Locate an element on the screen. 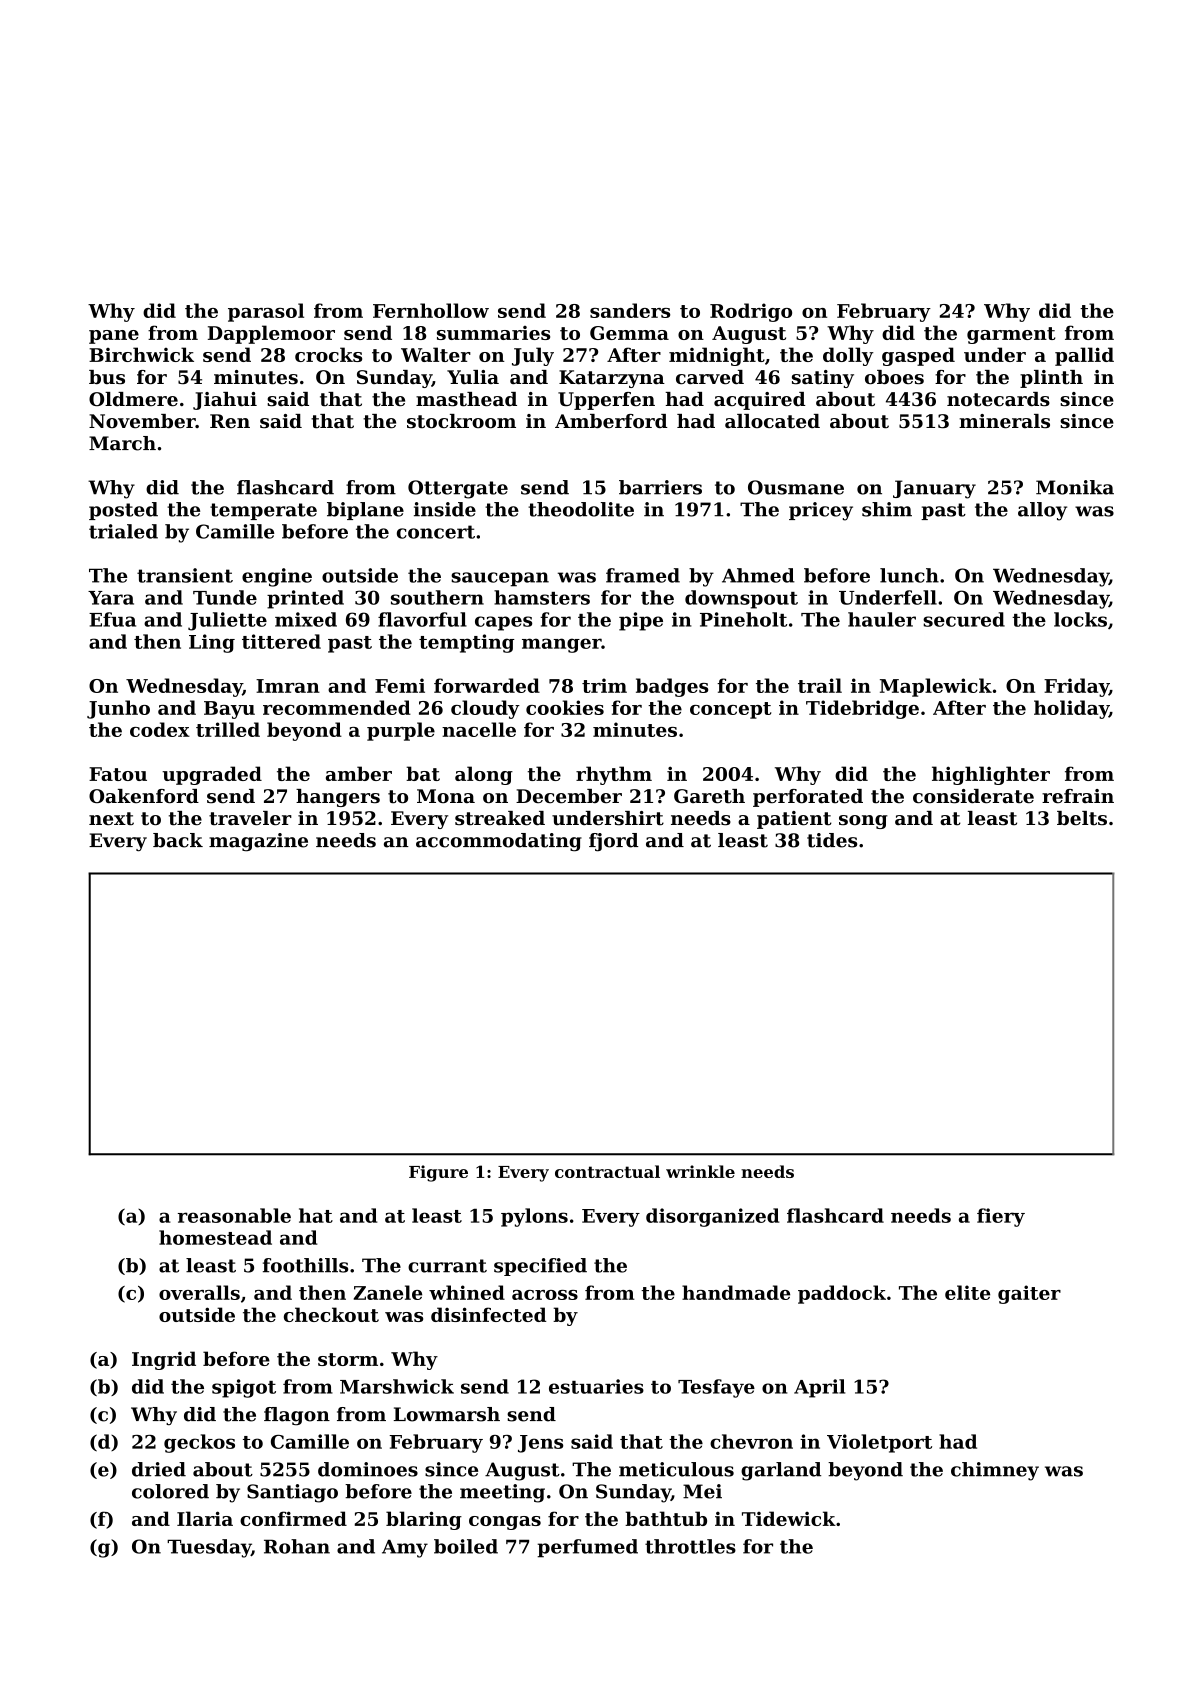  magazine is located at coordinates (258, 842).
